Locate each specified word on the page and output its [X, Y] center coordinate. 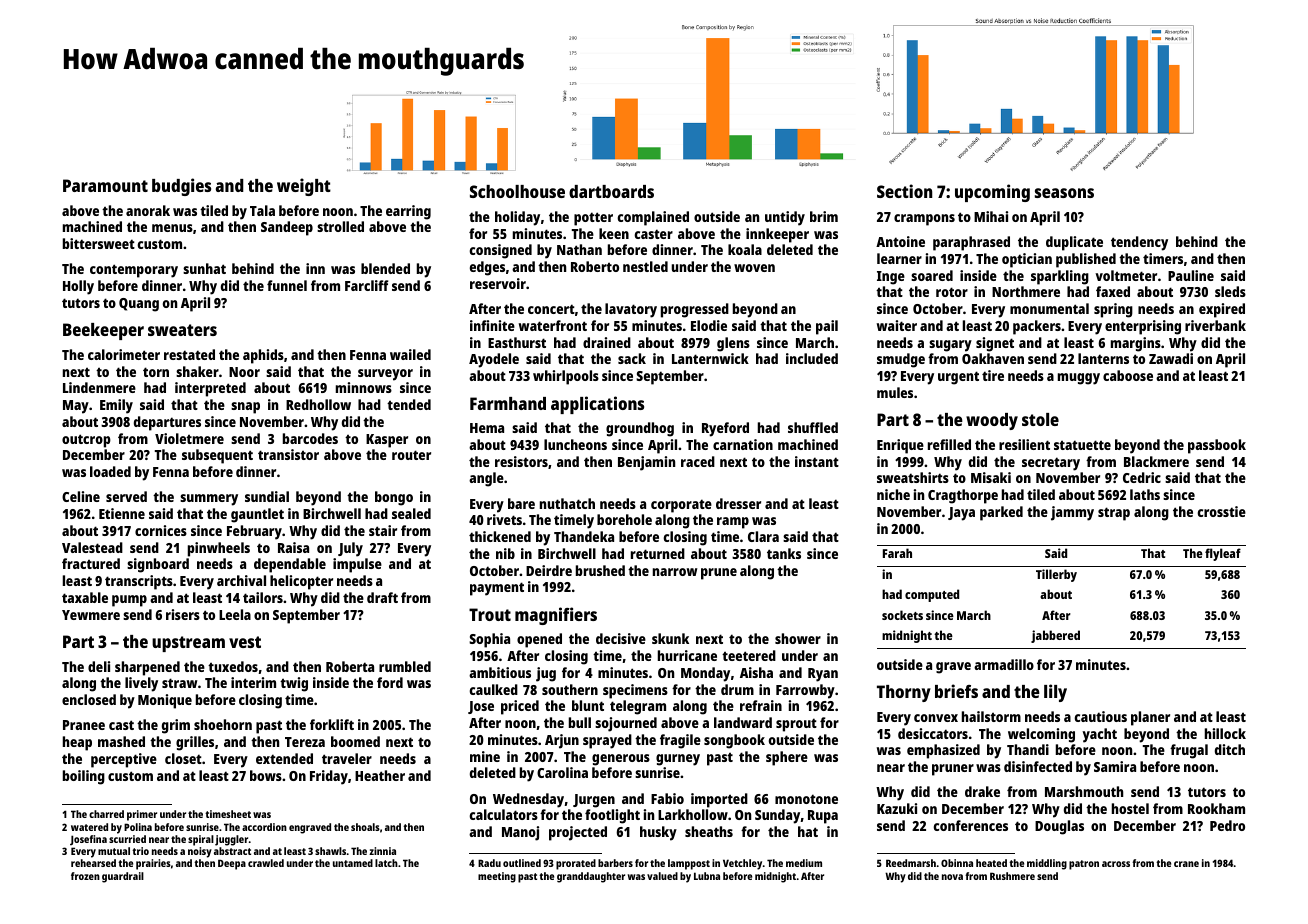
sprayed [607, 741]
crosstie [1222, 511]
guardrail [123, 877]
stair [383, 530]
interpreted [210, 389]
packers [1037, 327]
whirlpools [566, 377]
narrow [675, 572]
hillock [1225, 733]
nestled [645, 266]
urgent [958, 378]
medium [804, 863]
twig [294, 684]
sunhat [204, 268]
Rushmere [1012, 876]
